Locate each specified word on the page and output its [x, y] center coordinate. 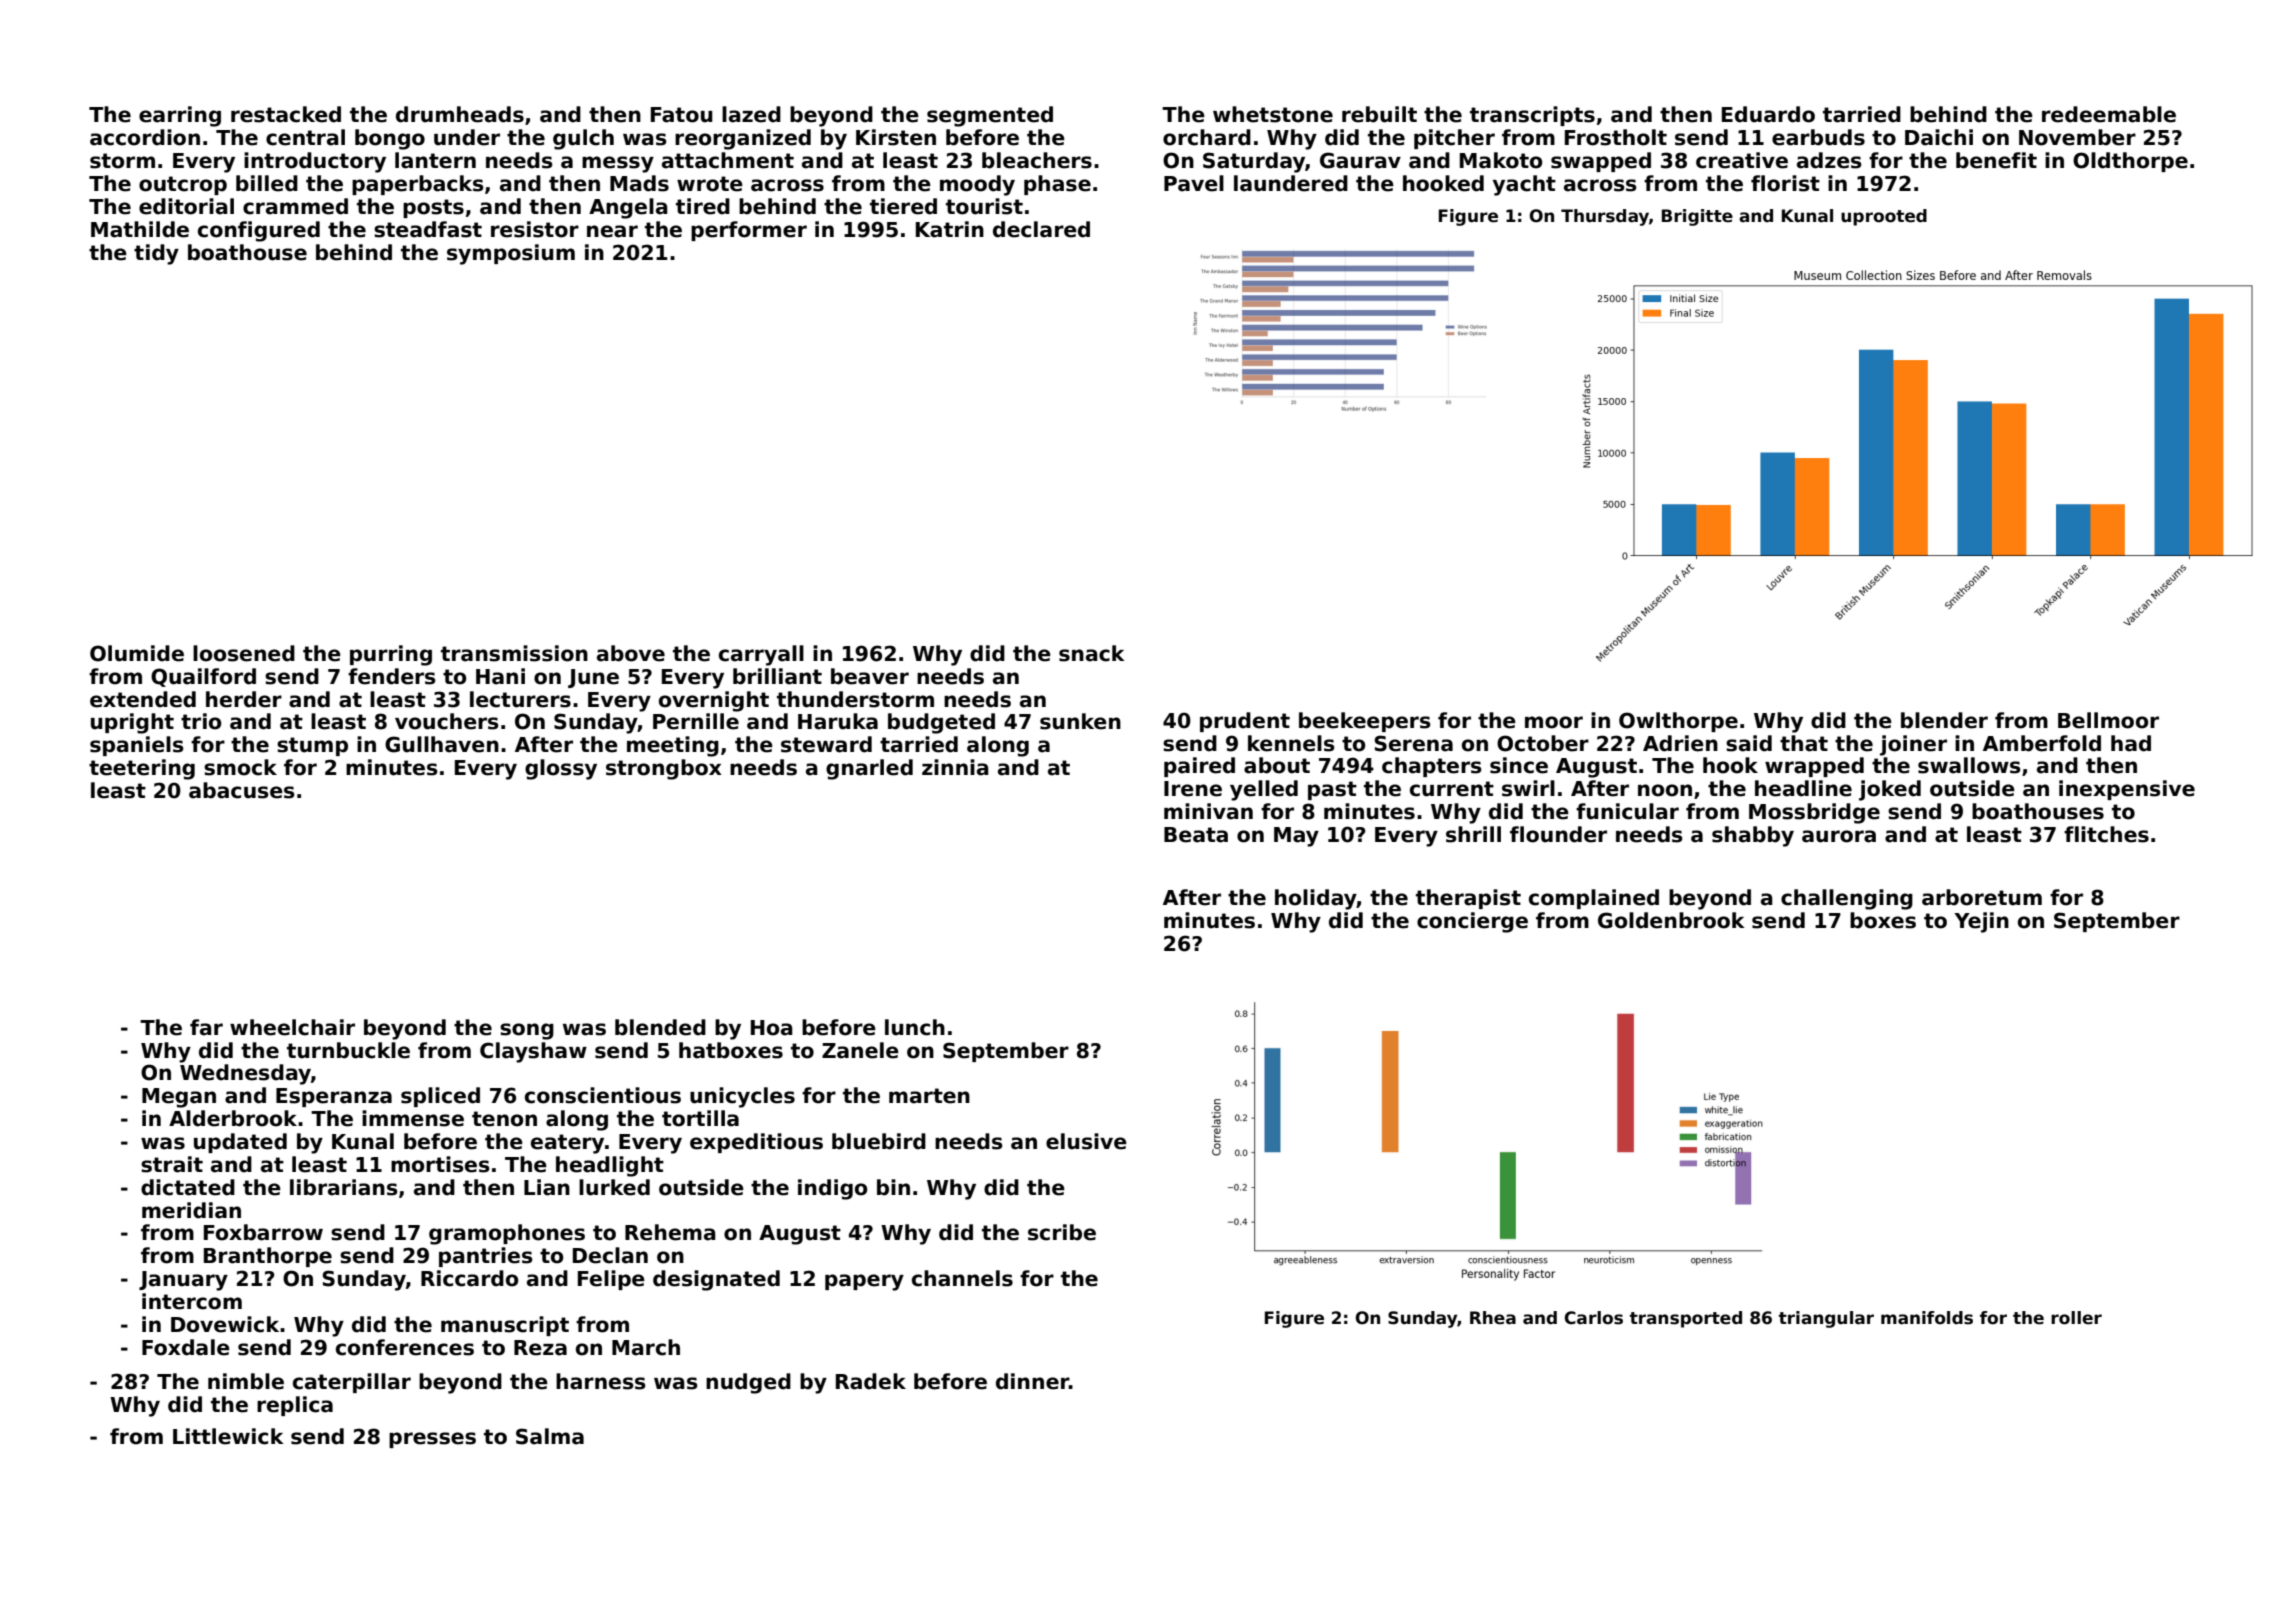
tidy [156, 254]
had [2131, 743]
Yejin [1981, 922]
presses [432, 1440]
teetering [142, 769]
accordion [145, 137]
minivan [1208, 811]
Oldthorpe [2130, 162]
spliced [440, 1097]
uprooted [1884, 217]
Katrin [950, 229]
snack [1092, 653]
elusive [1086, 1141]
